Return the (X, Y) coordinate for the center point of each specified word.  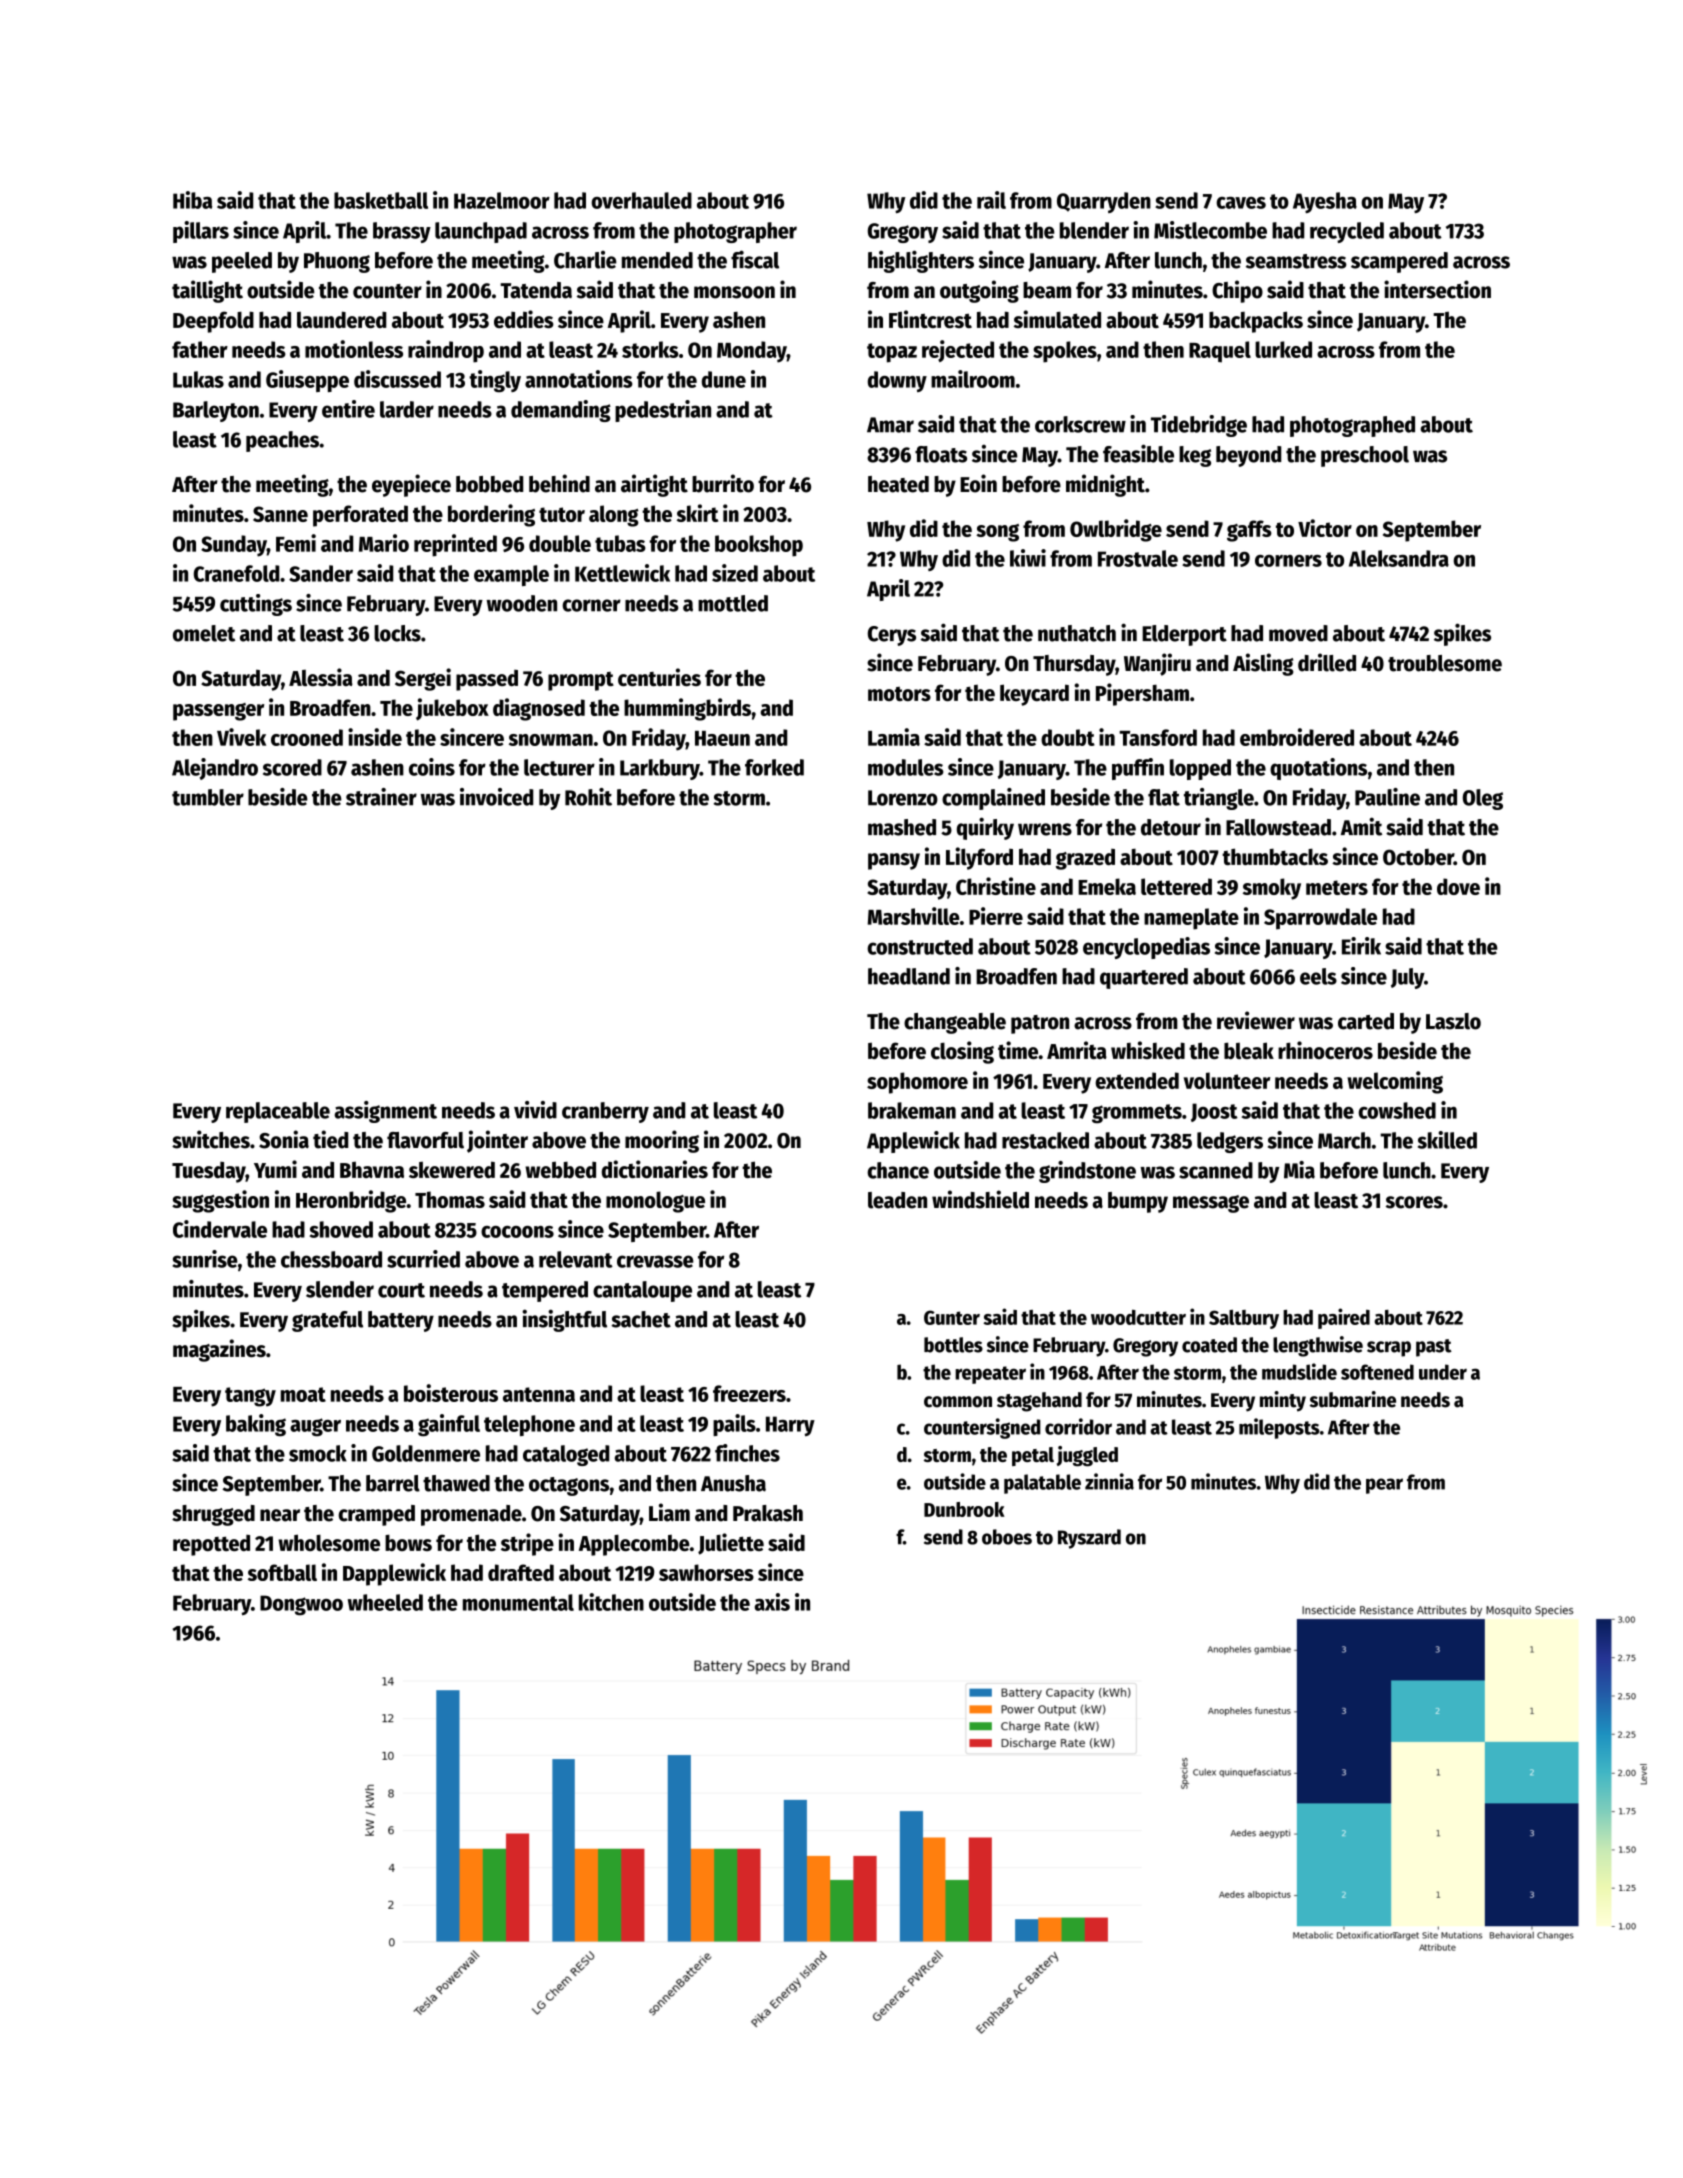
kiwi (1028, 558)
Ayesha (1325, 202)
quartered (1144, 978)
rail (991, 200)
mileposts (1279, 1428)
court (401, 1290)
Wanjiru (1157, 664)
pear (1384, 1486)
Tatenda (536, 290)
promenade (471, 1515)
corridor (1078, 1426)
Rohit (588, 797)
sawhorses (706, 1572)
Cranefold (236, 573)
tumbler (208, 797)
